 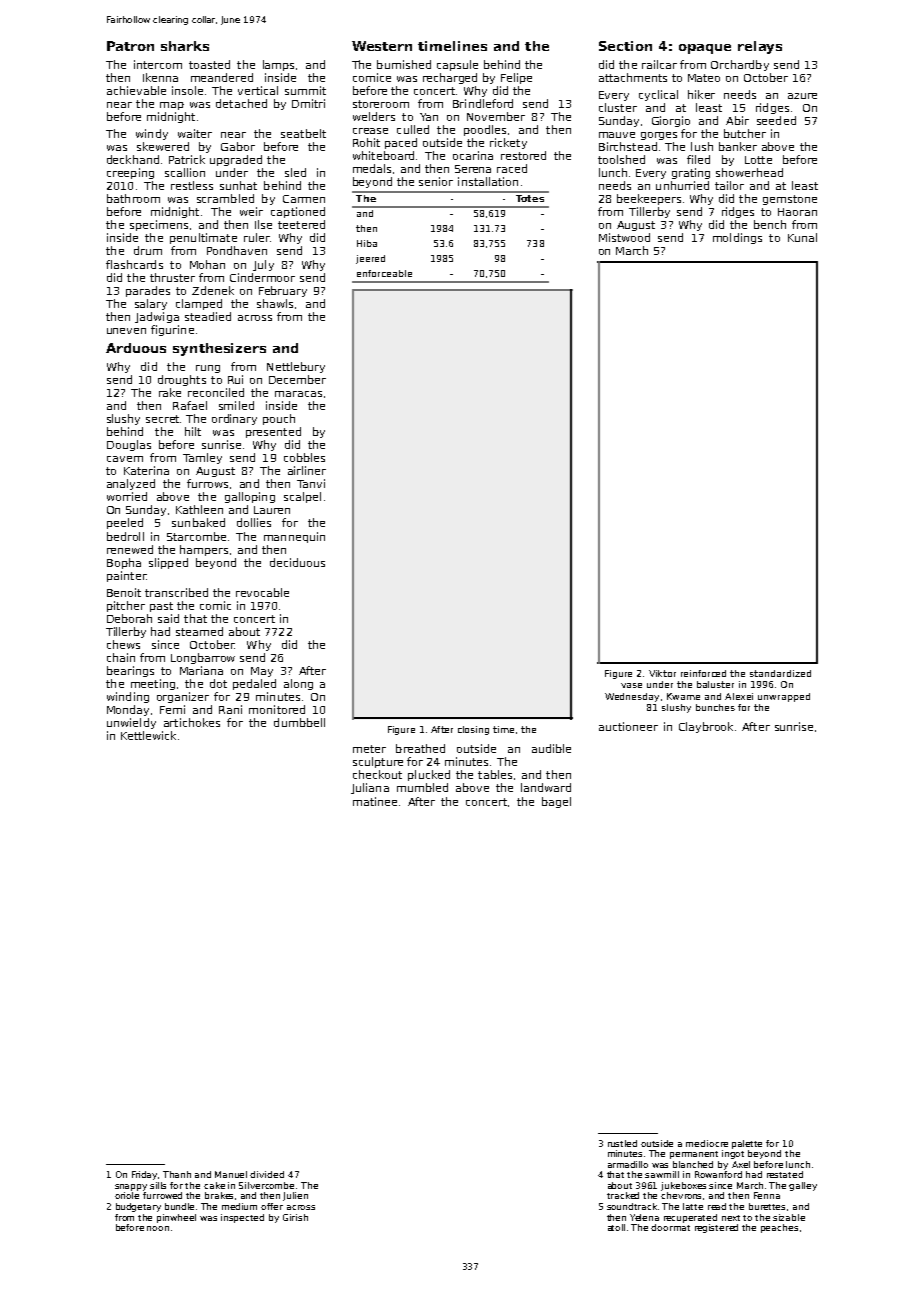 What do you see at coordinates (297, 379) in the screenshot?
I see `December` at bounding box center [297, 379].
